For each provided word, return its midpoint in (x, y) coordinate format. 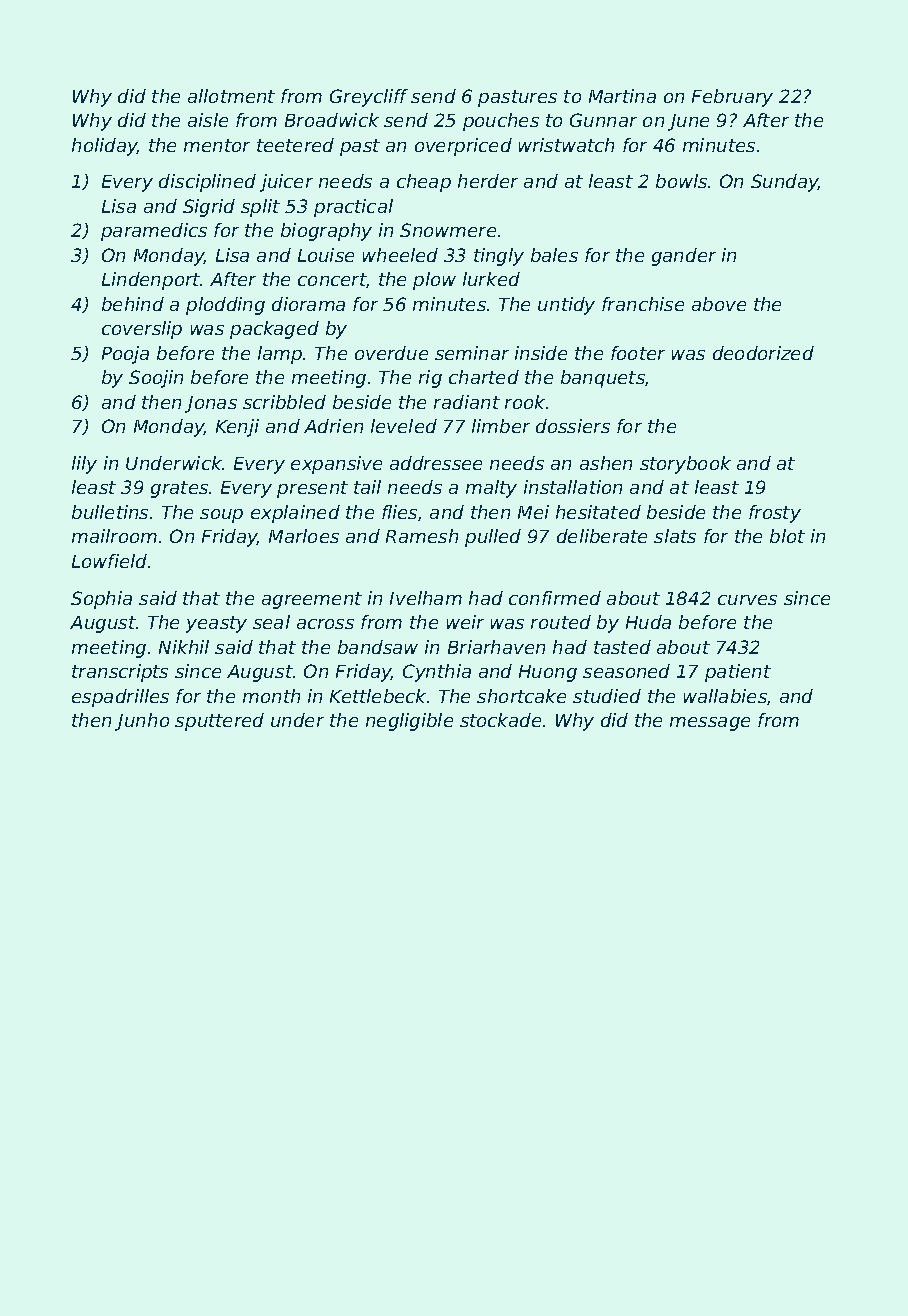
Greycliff (369, 98)
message (710, 724)
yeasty (216, 624)
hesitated (598, 512)
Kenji (237, 428)
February (732, 98)
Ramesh (422, 536)
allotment (231, 96)
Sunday (785, 183)
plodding (225, 306)
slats (675, 536)
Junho (142, 722)
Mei (533, 512)
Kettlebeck (378, 696)
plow (434, 281)
